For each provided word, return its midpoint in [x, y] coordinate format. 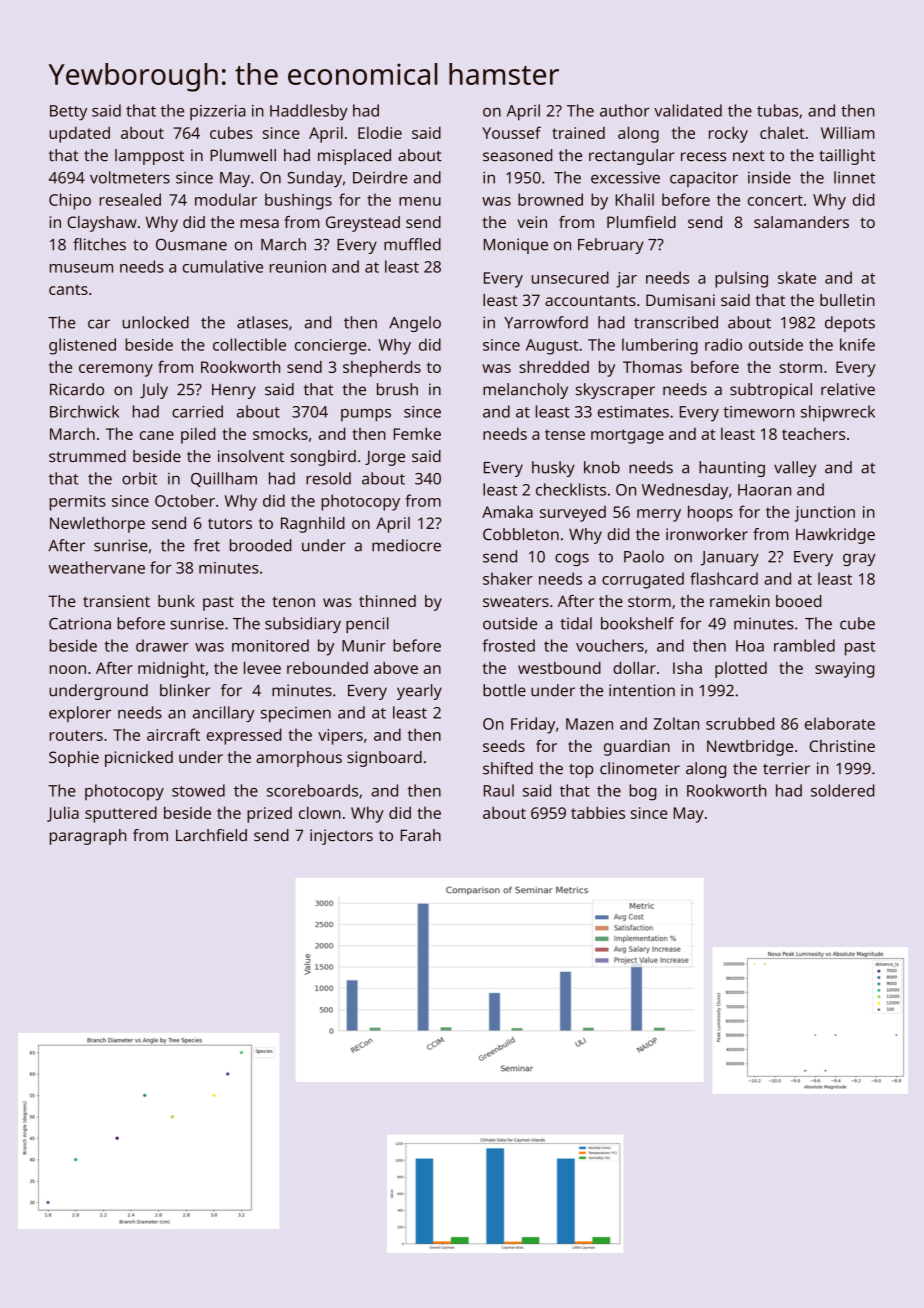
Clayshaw [102, 224]
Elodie [380, 132]
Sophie [74, 759]
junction [825, 514]
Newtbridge [750, 748]
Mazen [589, 724]
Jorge [385, 458]
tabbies [598, 812]
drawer [162, 645]
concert [775, 200]
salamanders [801, 222]
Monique [516, 246]
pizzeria [218, 113]
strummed [87, 456]
